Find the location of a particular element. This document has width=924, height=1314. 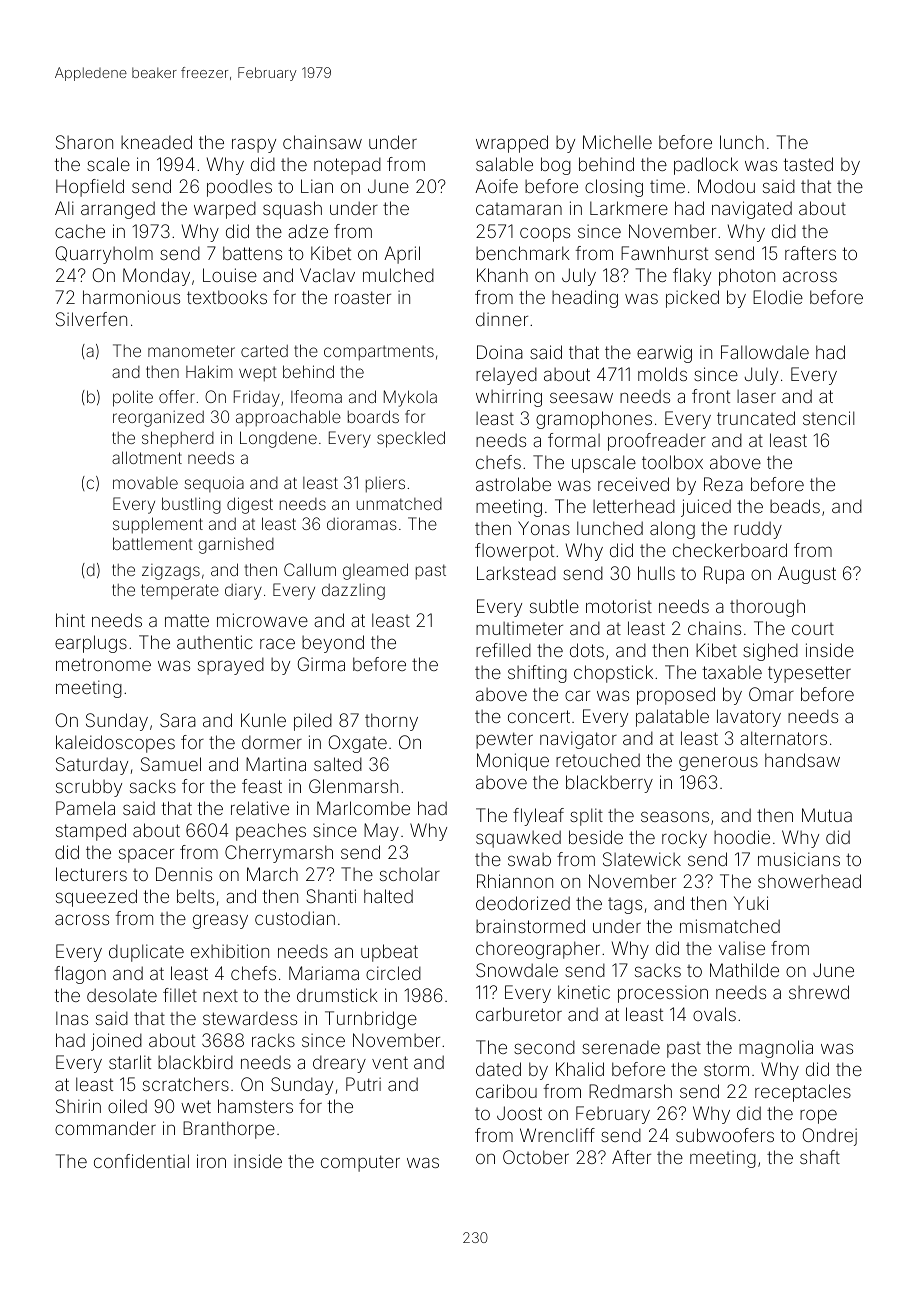

wrapped is located at coordinates (512, 144).
